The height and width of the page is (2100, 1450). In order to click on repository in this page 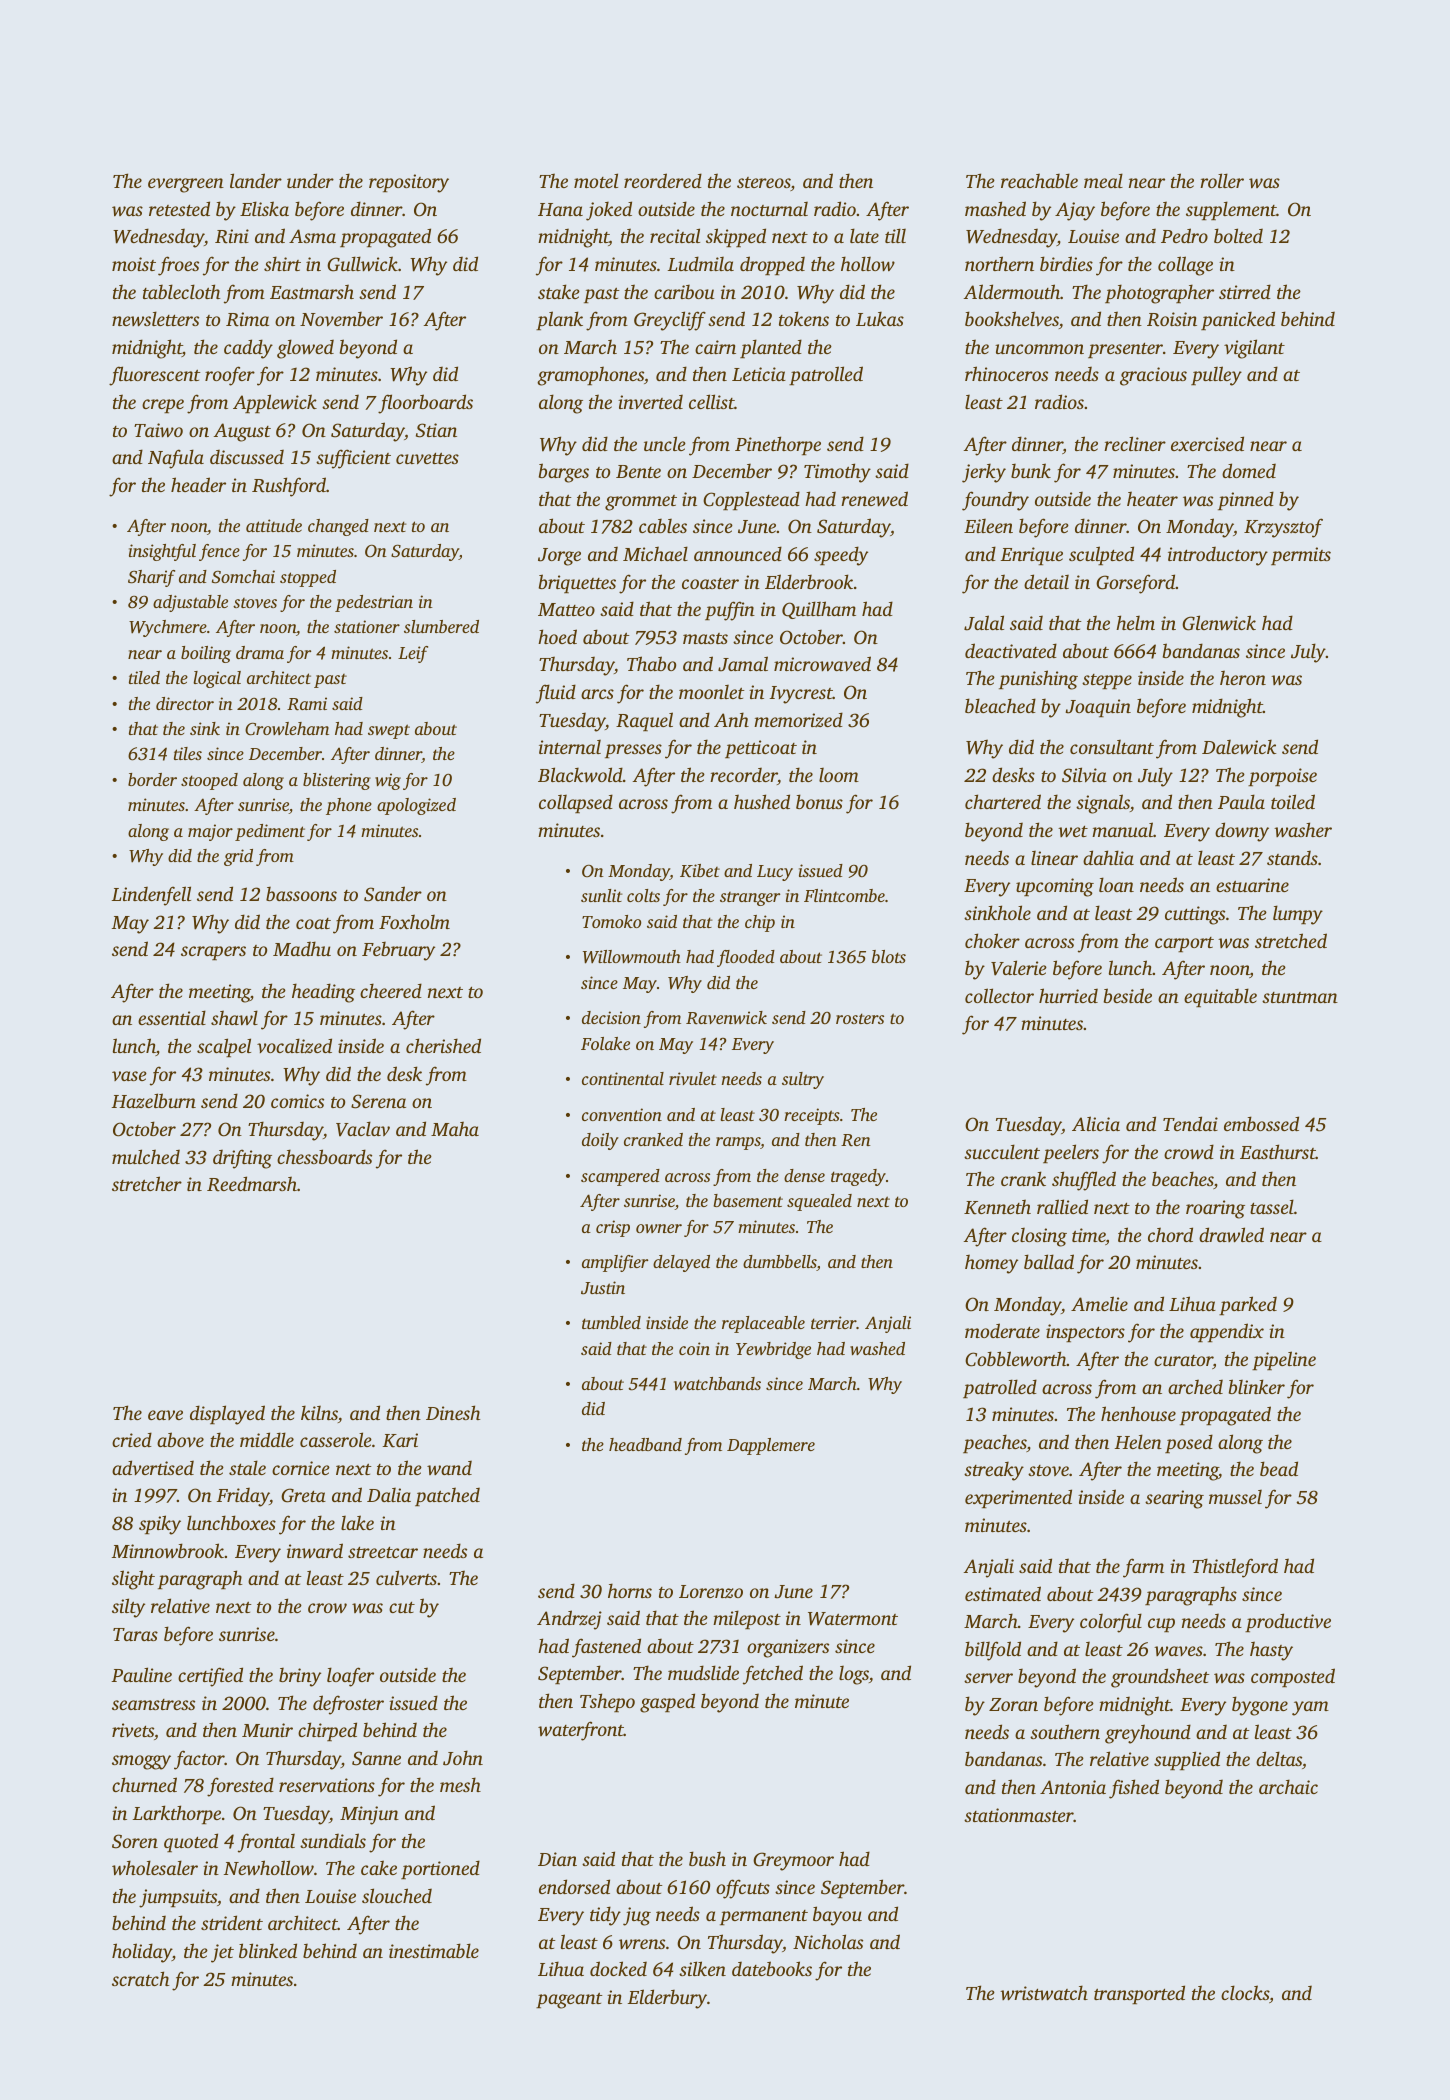, I will do `click(409, 183)`.
